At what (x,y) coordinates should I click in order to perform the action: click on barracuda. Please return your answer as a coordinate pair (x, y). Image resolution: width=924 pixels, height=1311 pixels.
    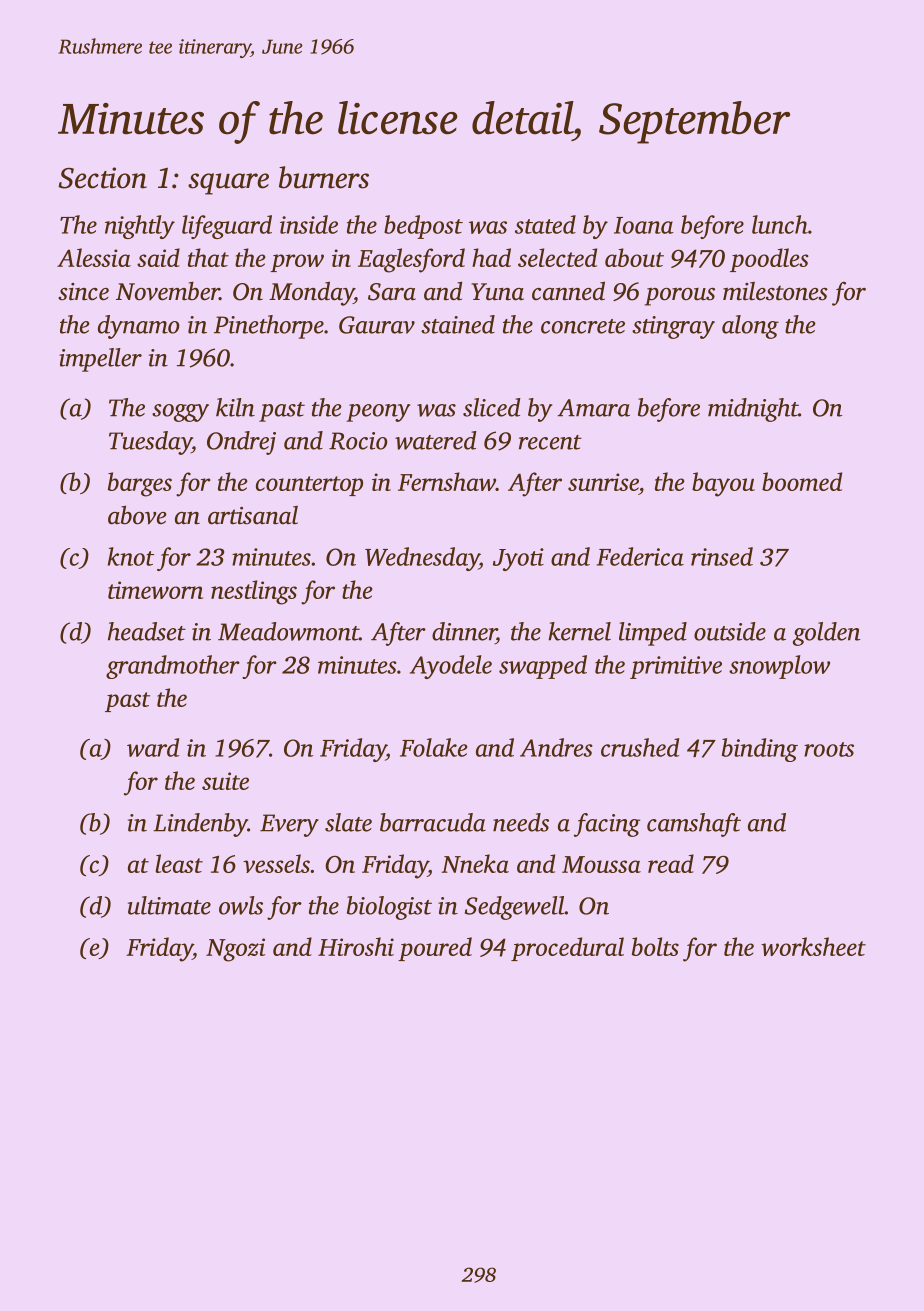
    Looking at the image, I should click on (433, 822).
